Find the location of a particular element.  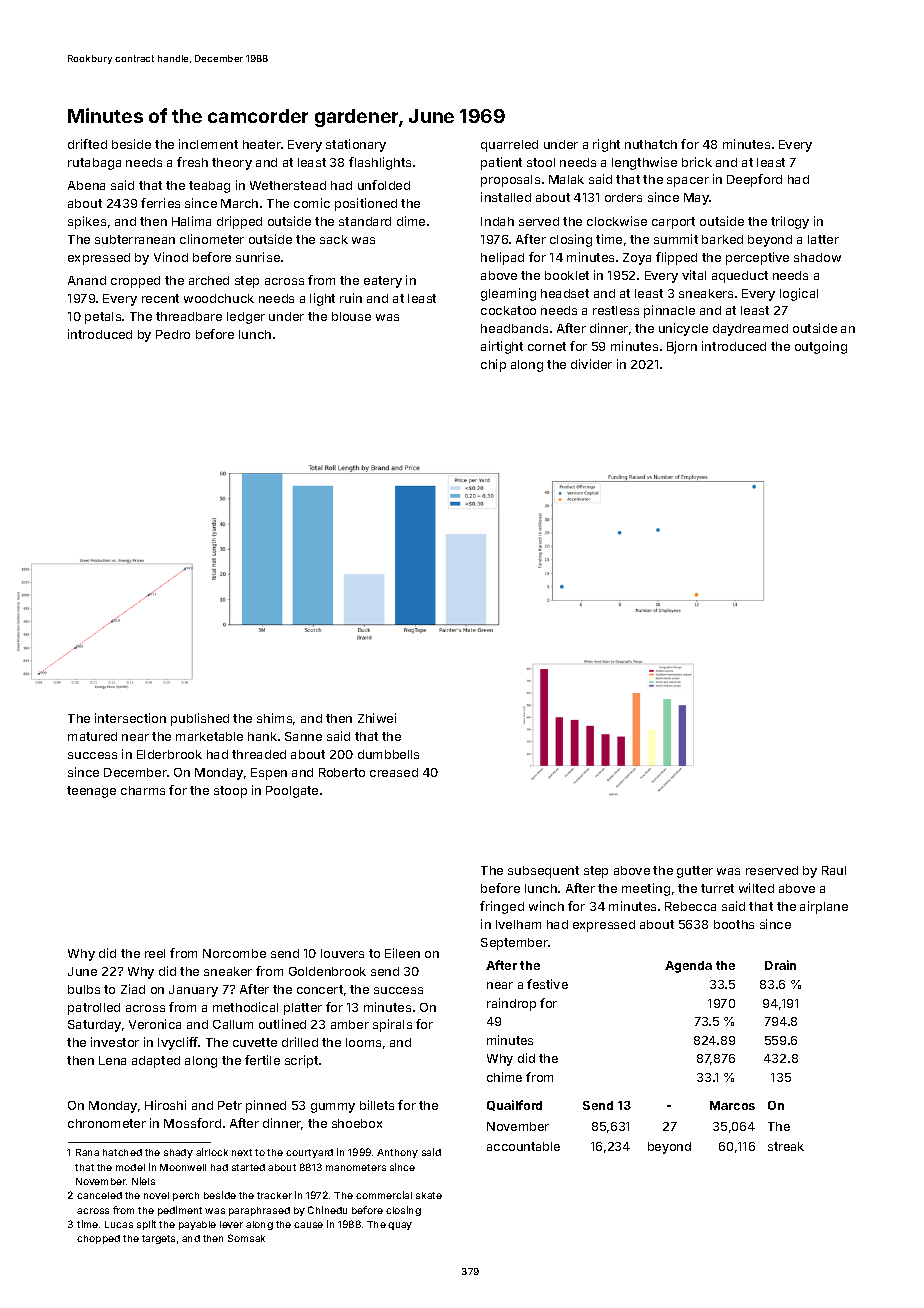

eatery is located at coordinates (383, 282).
